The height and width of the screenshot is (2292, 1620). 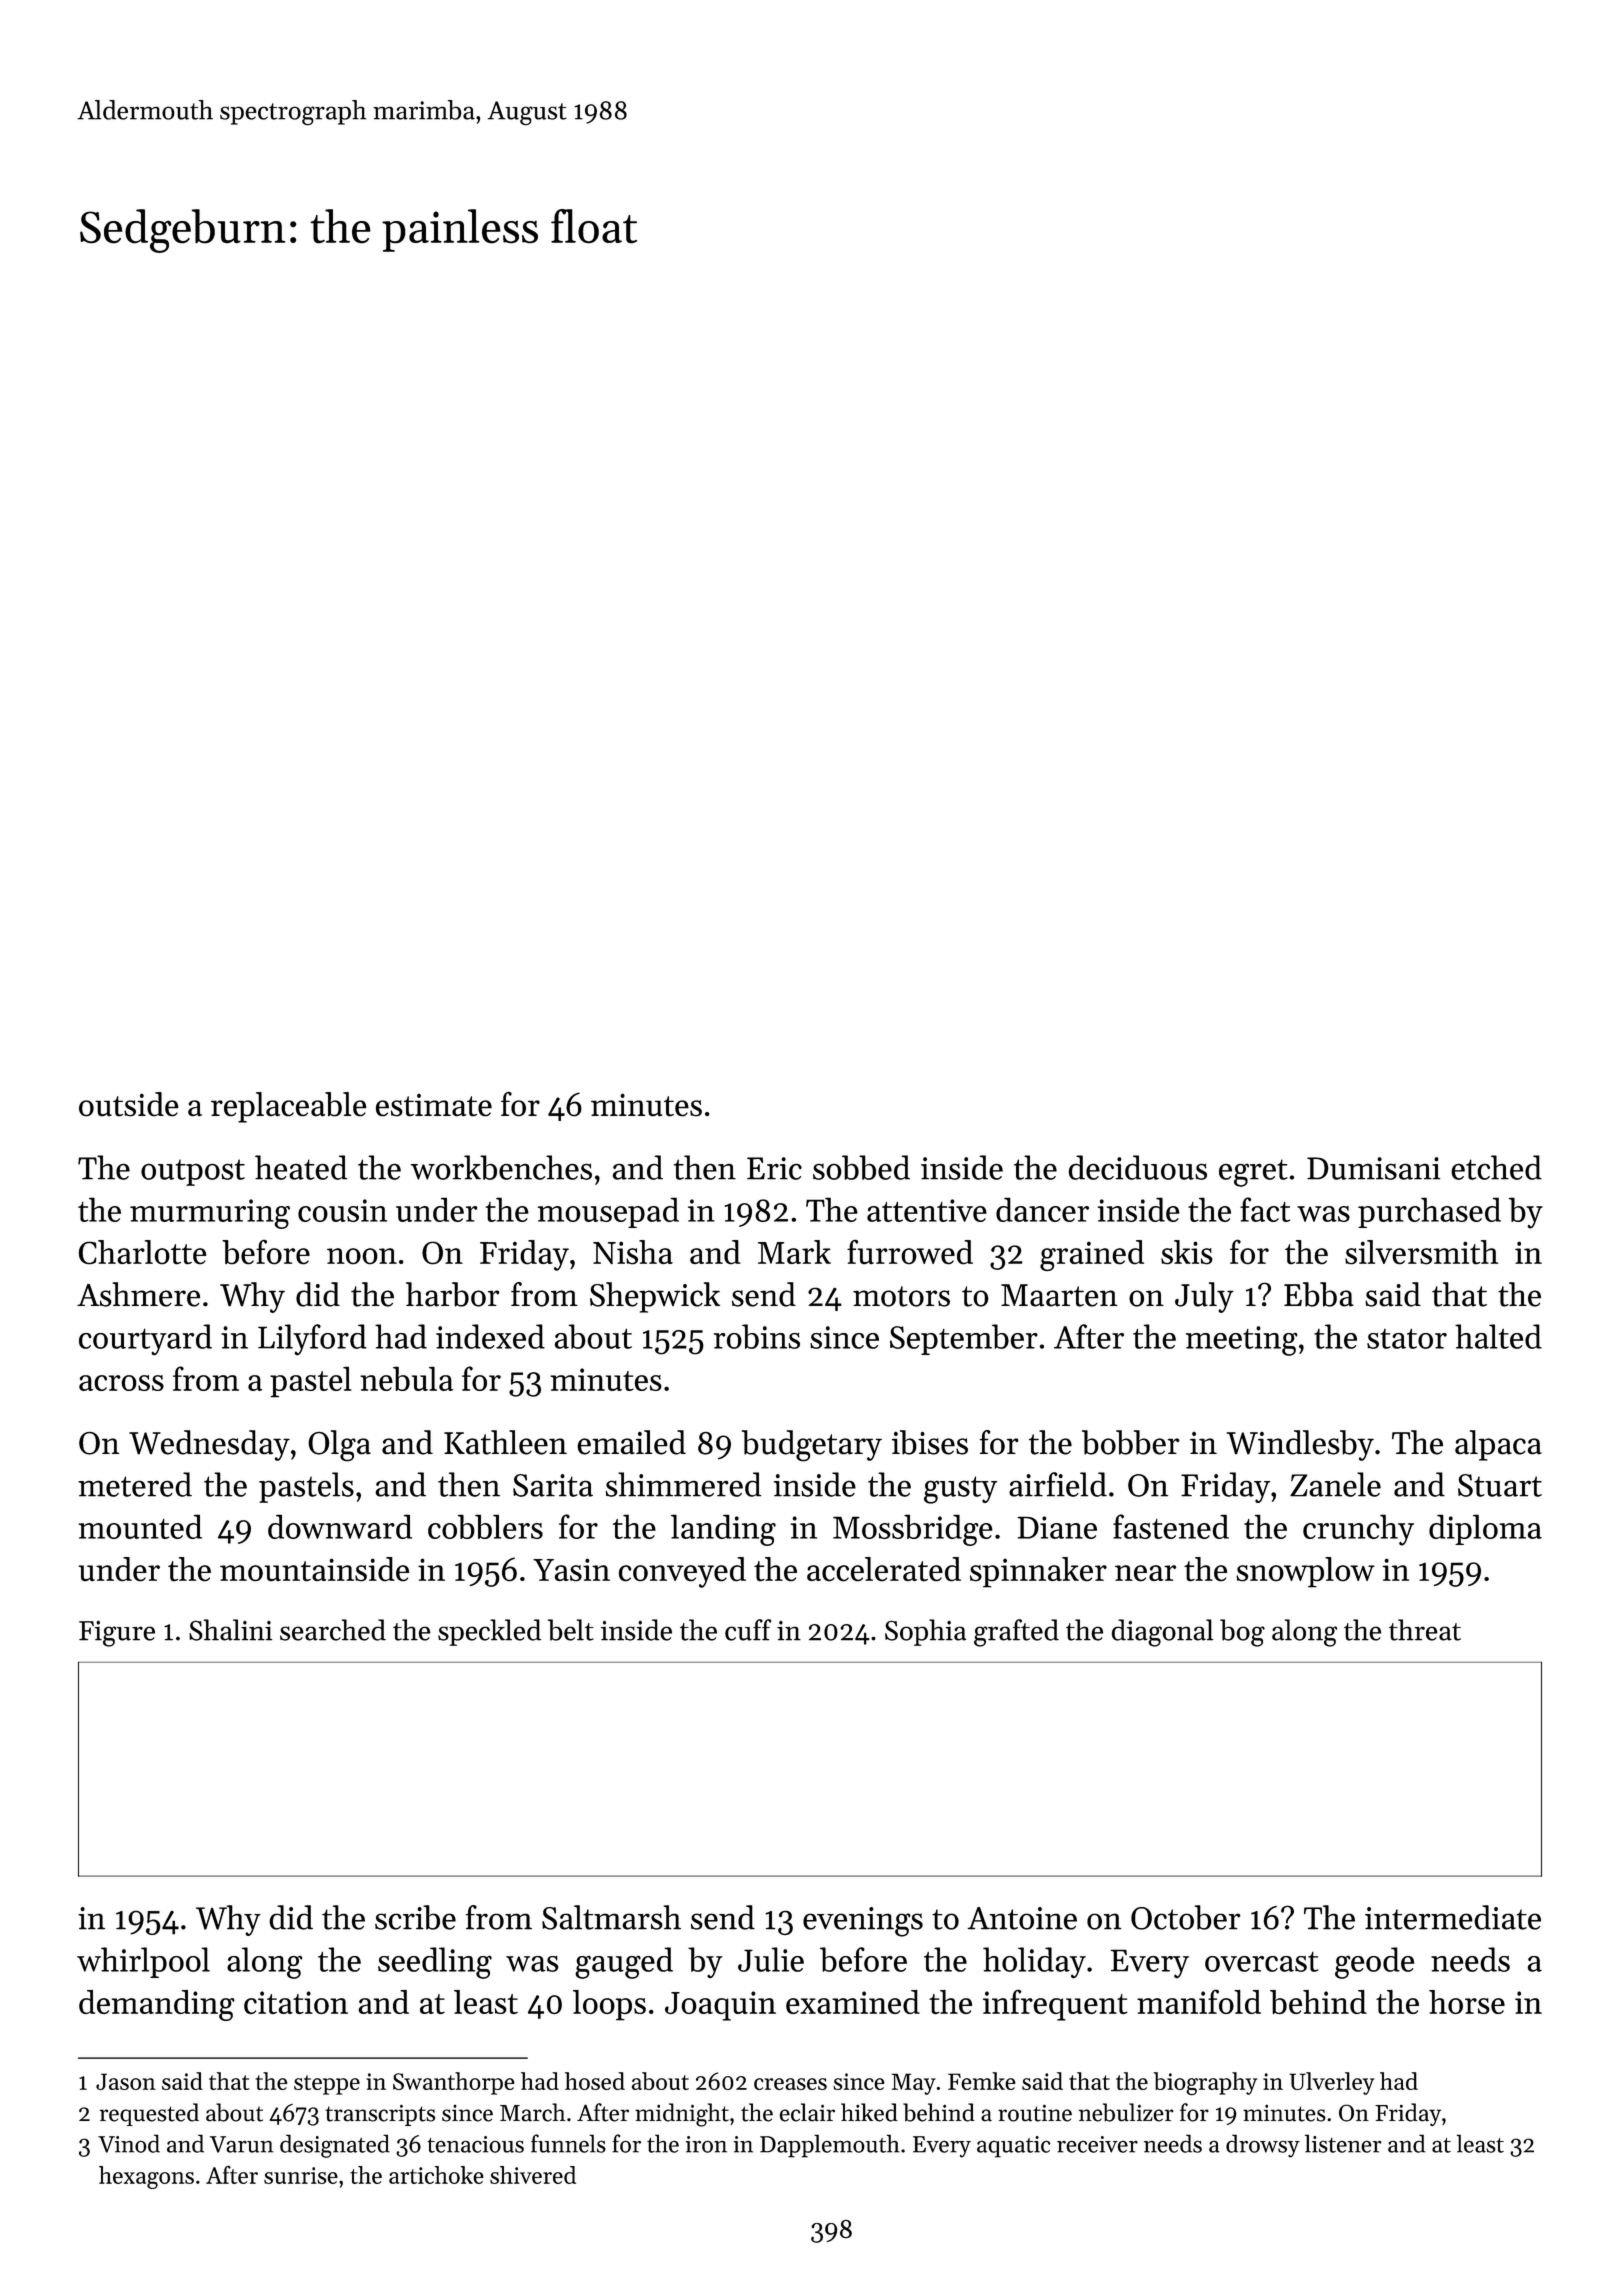 What do you see at coordinates (631, 1442) in the screenshot?
I see `emailed` at bounding box center [631, 1442].
